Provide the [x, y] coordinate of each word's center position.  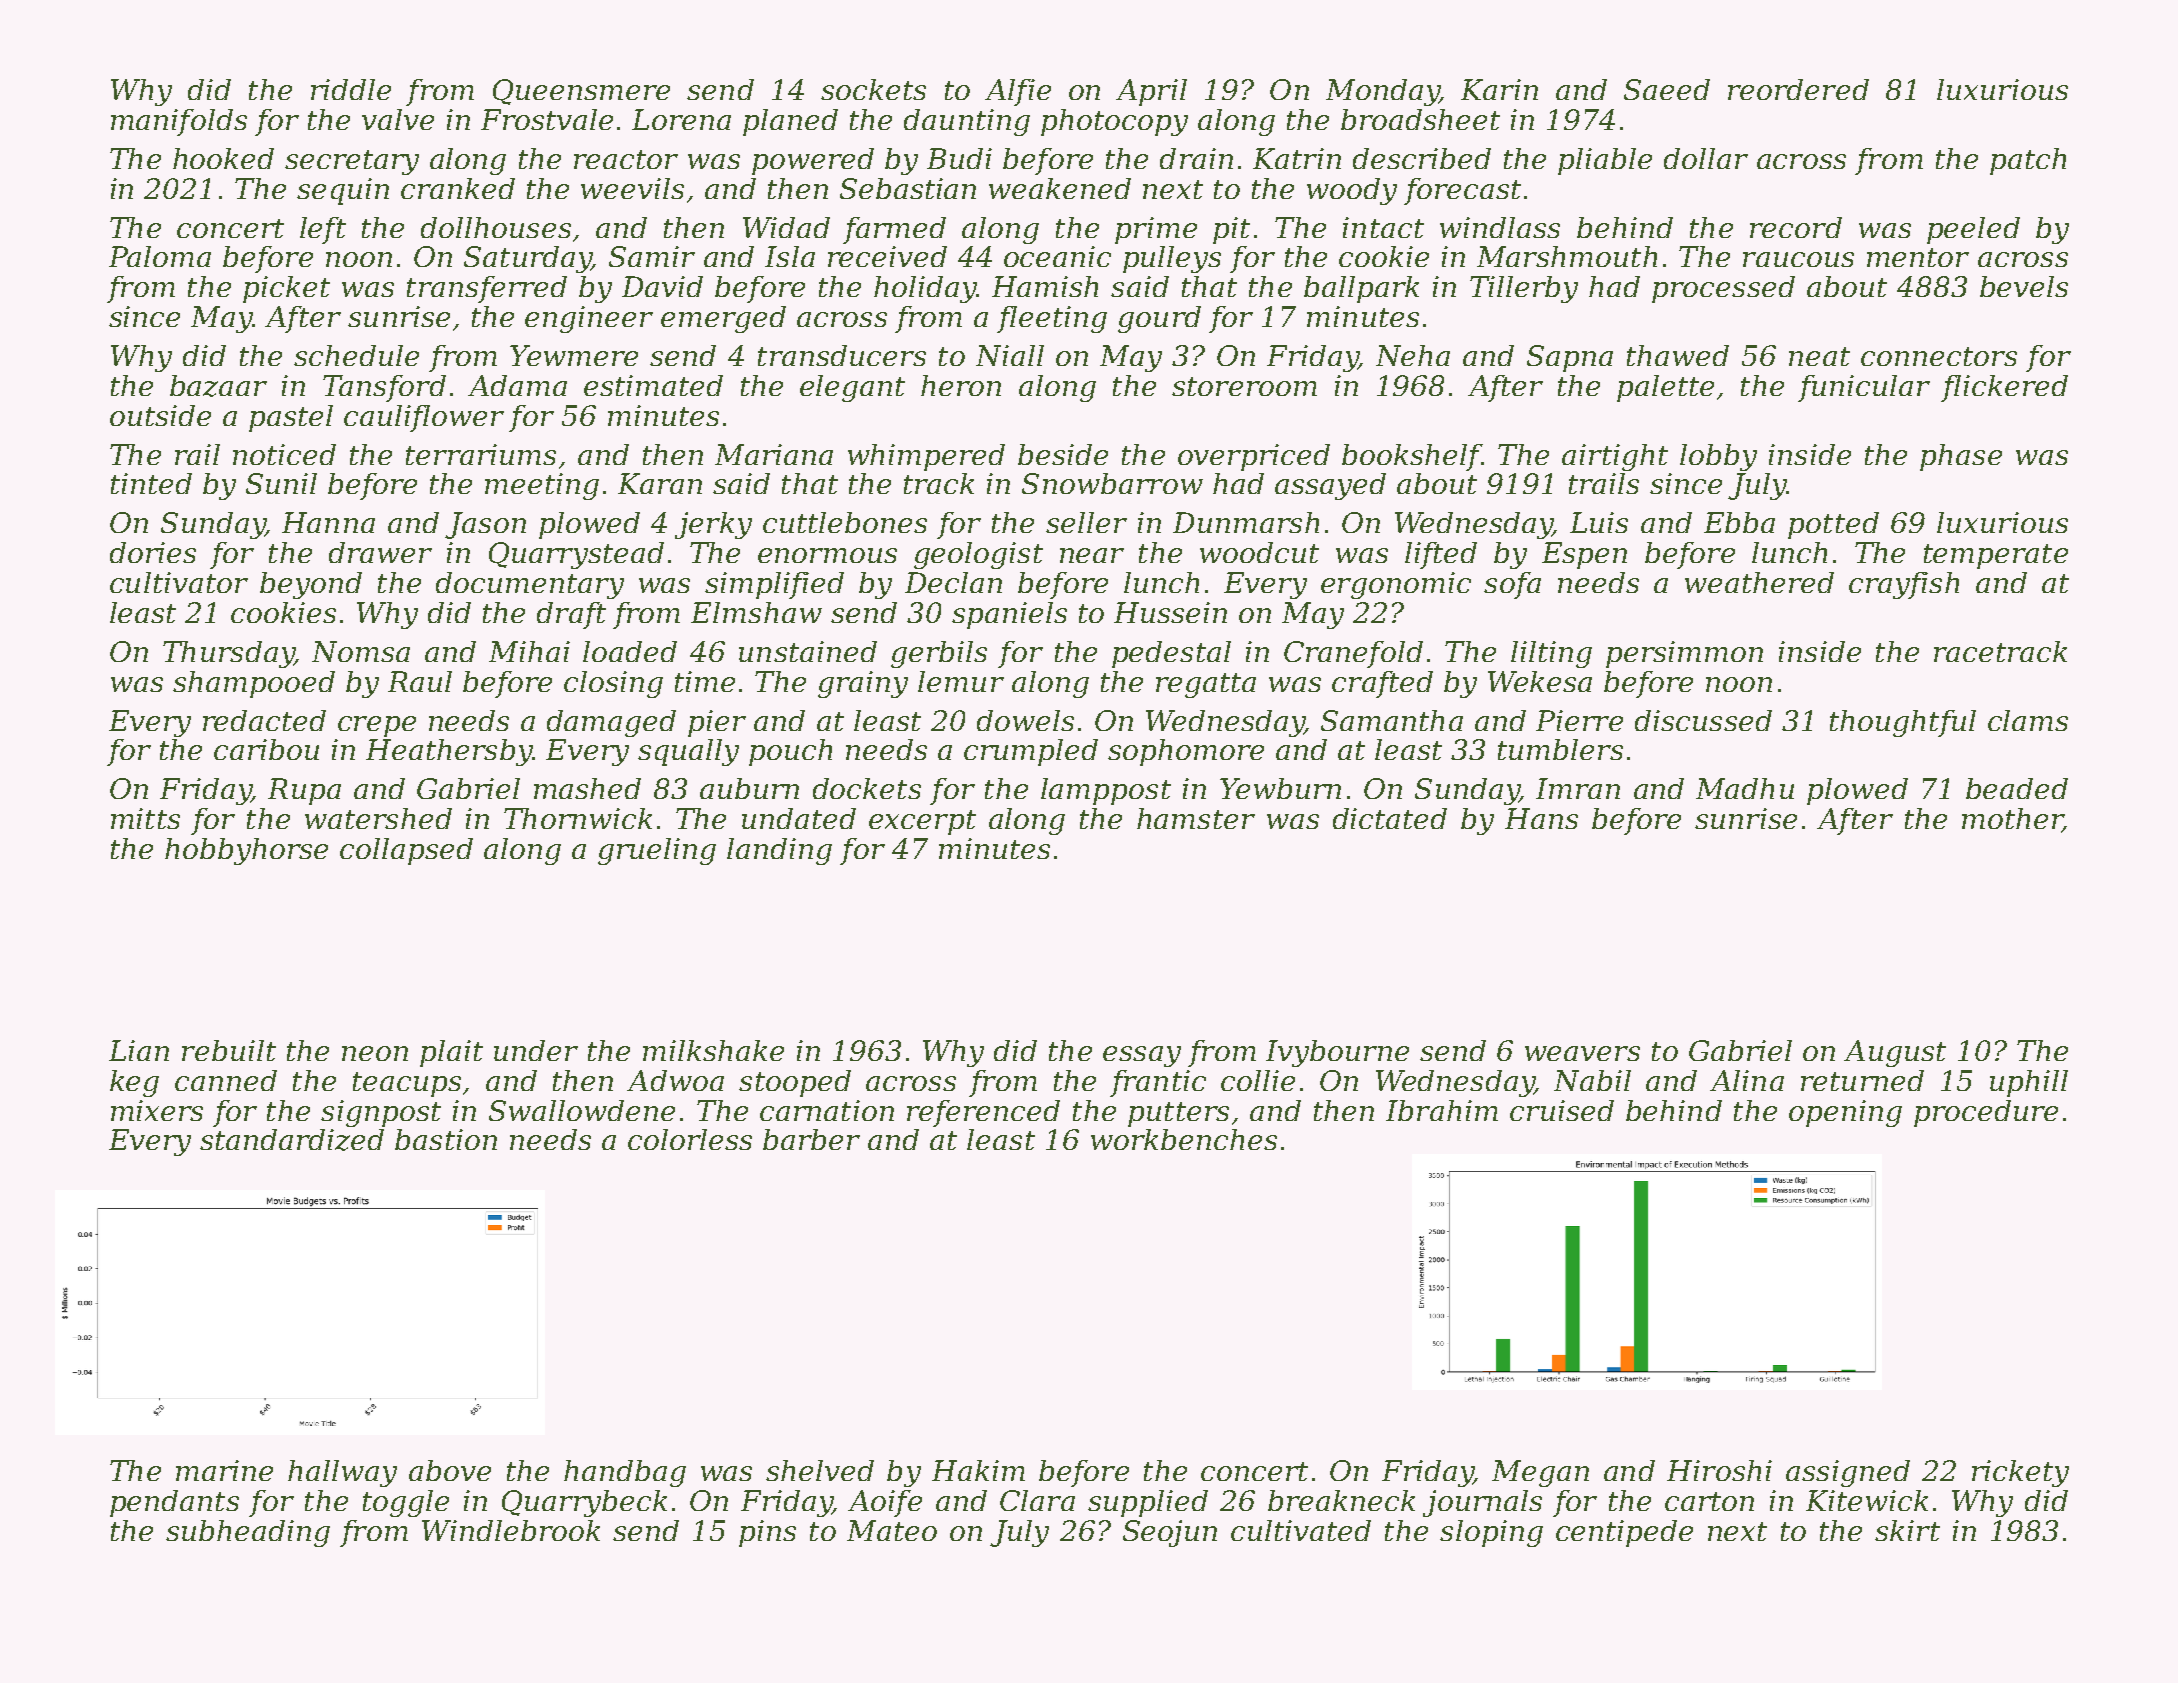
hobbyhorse [246, 851]
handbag [625, 1473]
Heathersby [449, 752]
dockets [867, 788]
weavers [1582, 1053]
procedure [1986, 1113]
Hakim [978, 1470]
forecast [1462, 191]
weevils [632, 188]
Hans [1541, 818]
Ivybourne [1337, 1053]
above [450, 1470]
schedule [356, 355]
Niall [1010, 355]
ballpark [1361, 289]
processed [1723, 289]
